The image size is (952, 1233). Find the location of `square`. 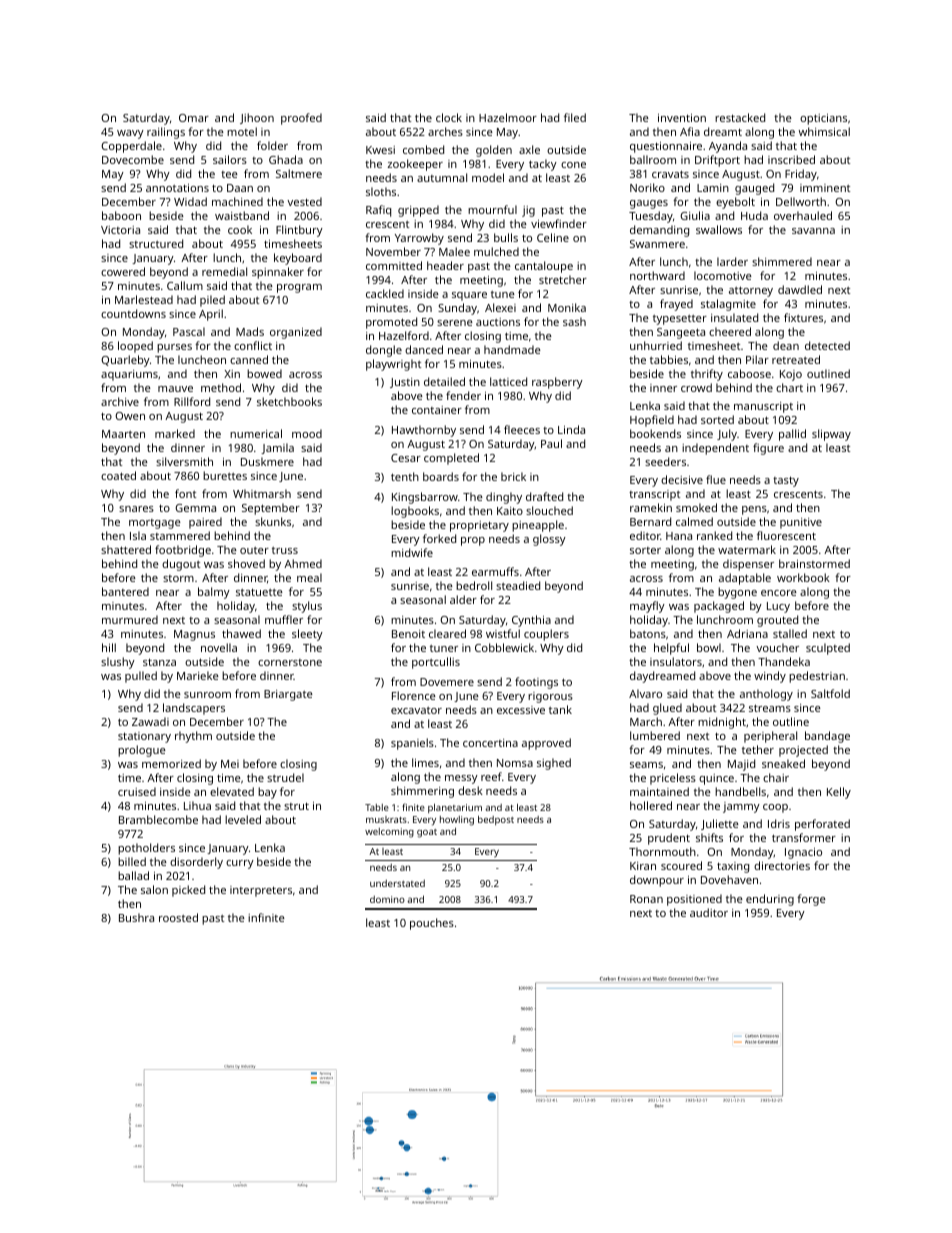

square is located at coordinates (469, 296).
